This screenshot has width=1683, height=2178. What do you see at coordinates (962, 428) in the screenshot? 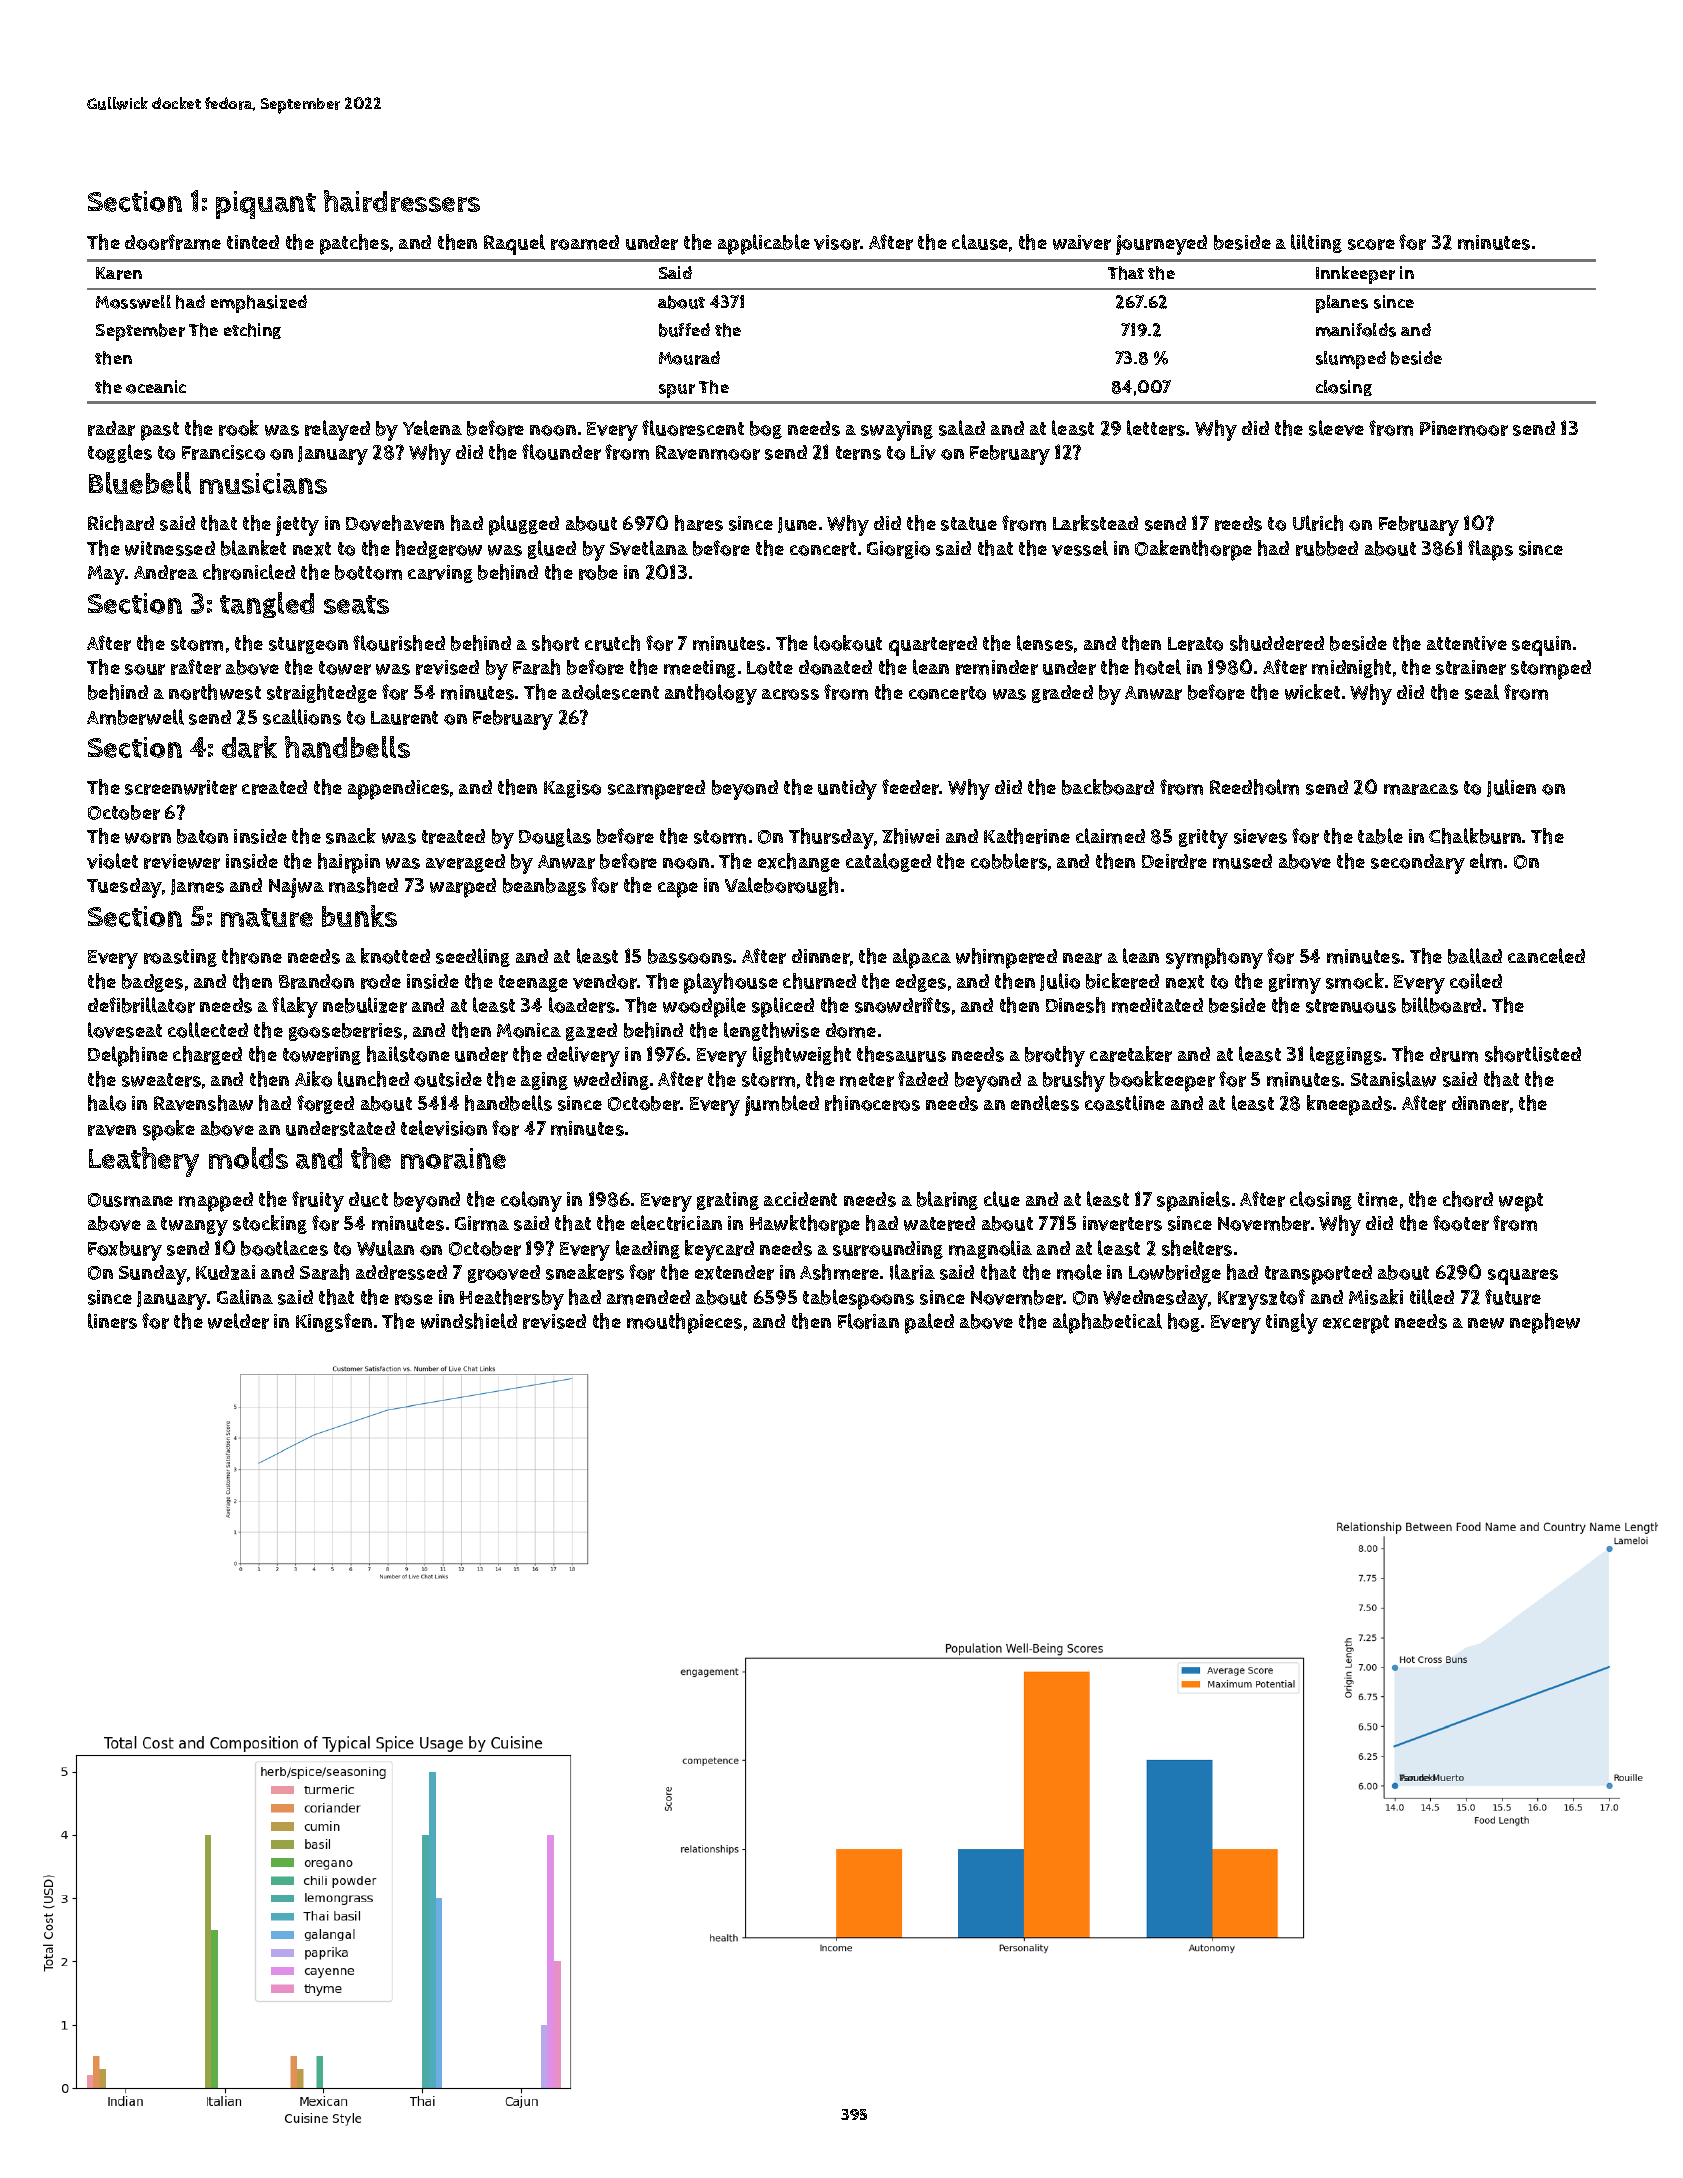
I see `salad` at bounding box center [962, 428].
